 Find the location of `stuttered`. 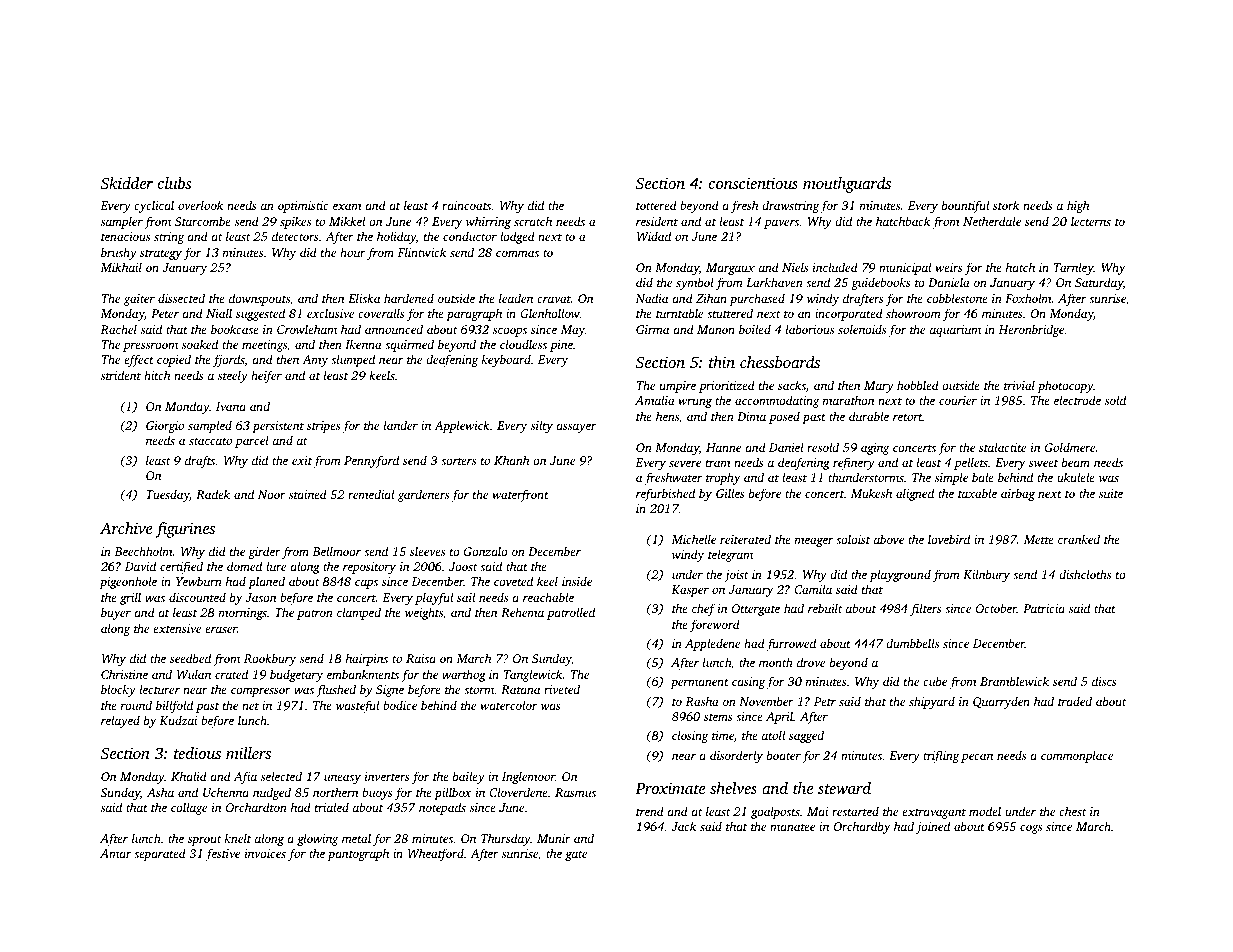

stuttered is located at coordinates (730, 313).
